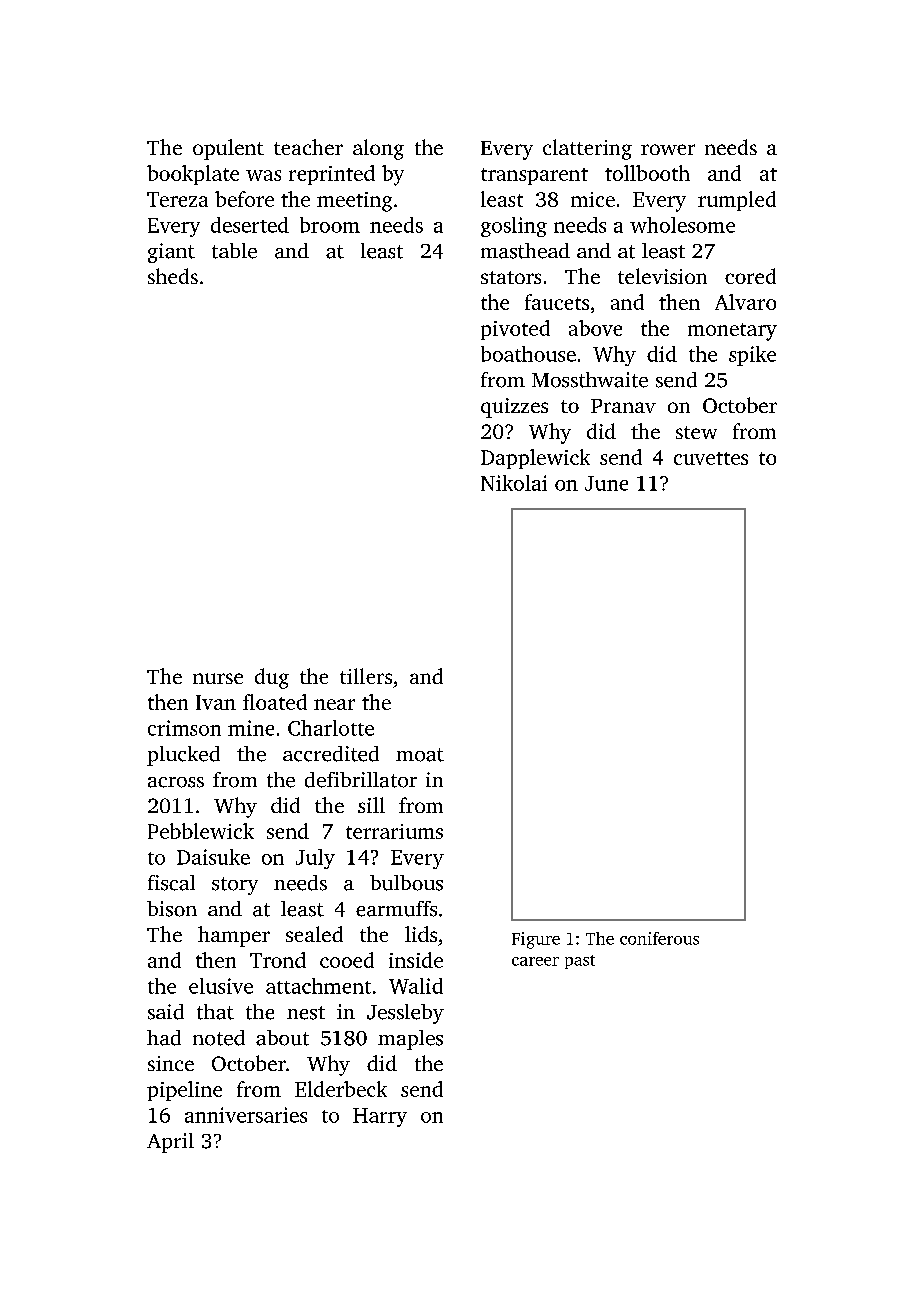 This screenshot has height=1314, width=924. Describe the element at coordinates (218, 678) in the screenshot. I see `nurse` at that location.
